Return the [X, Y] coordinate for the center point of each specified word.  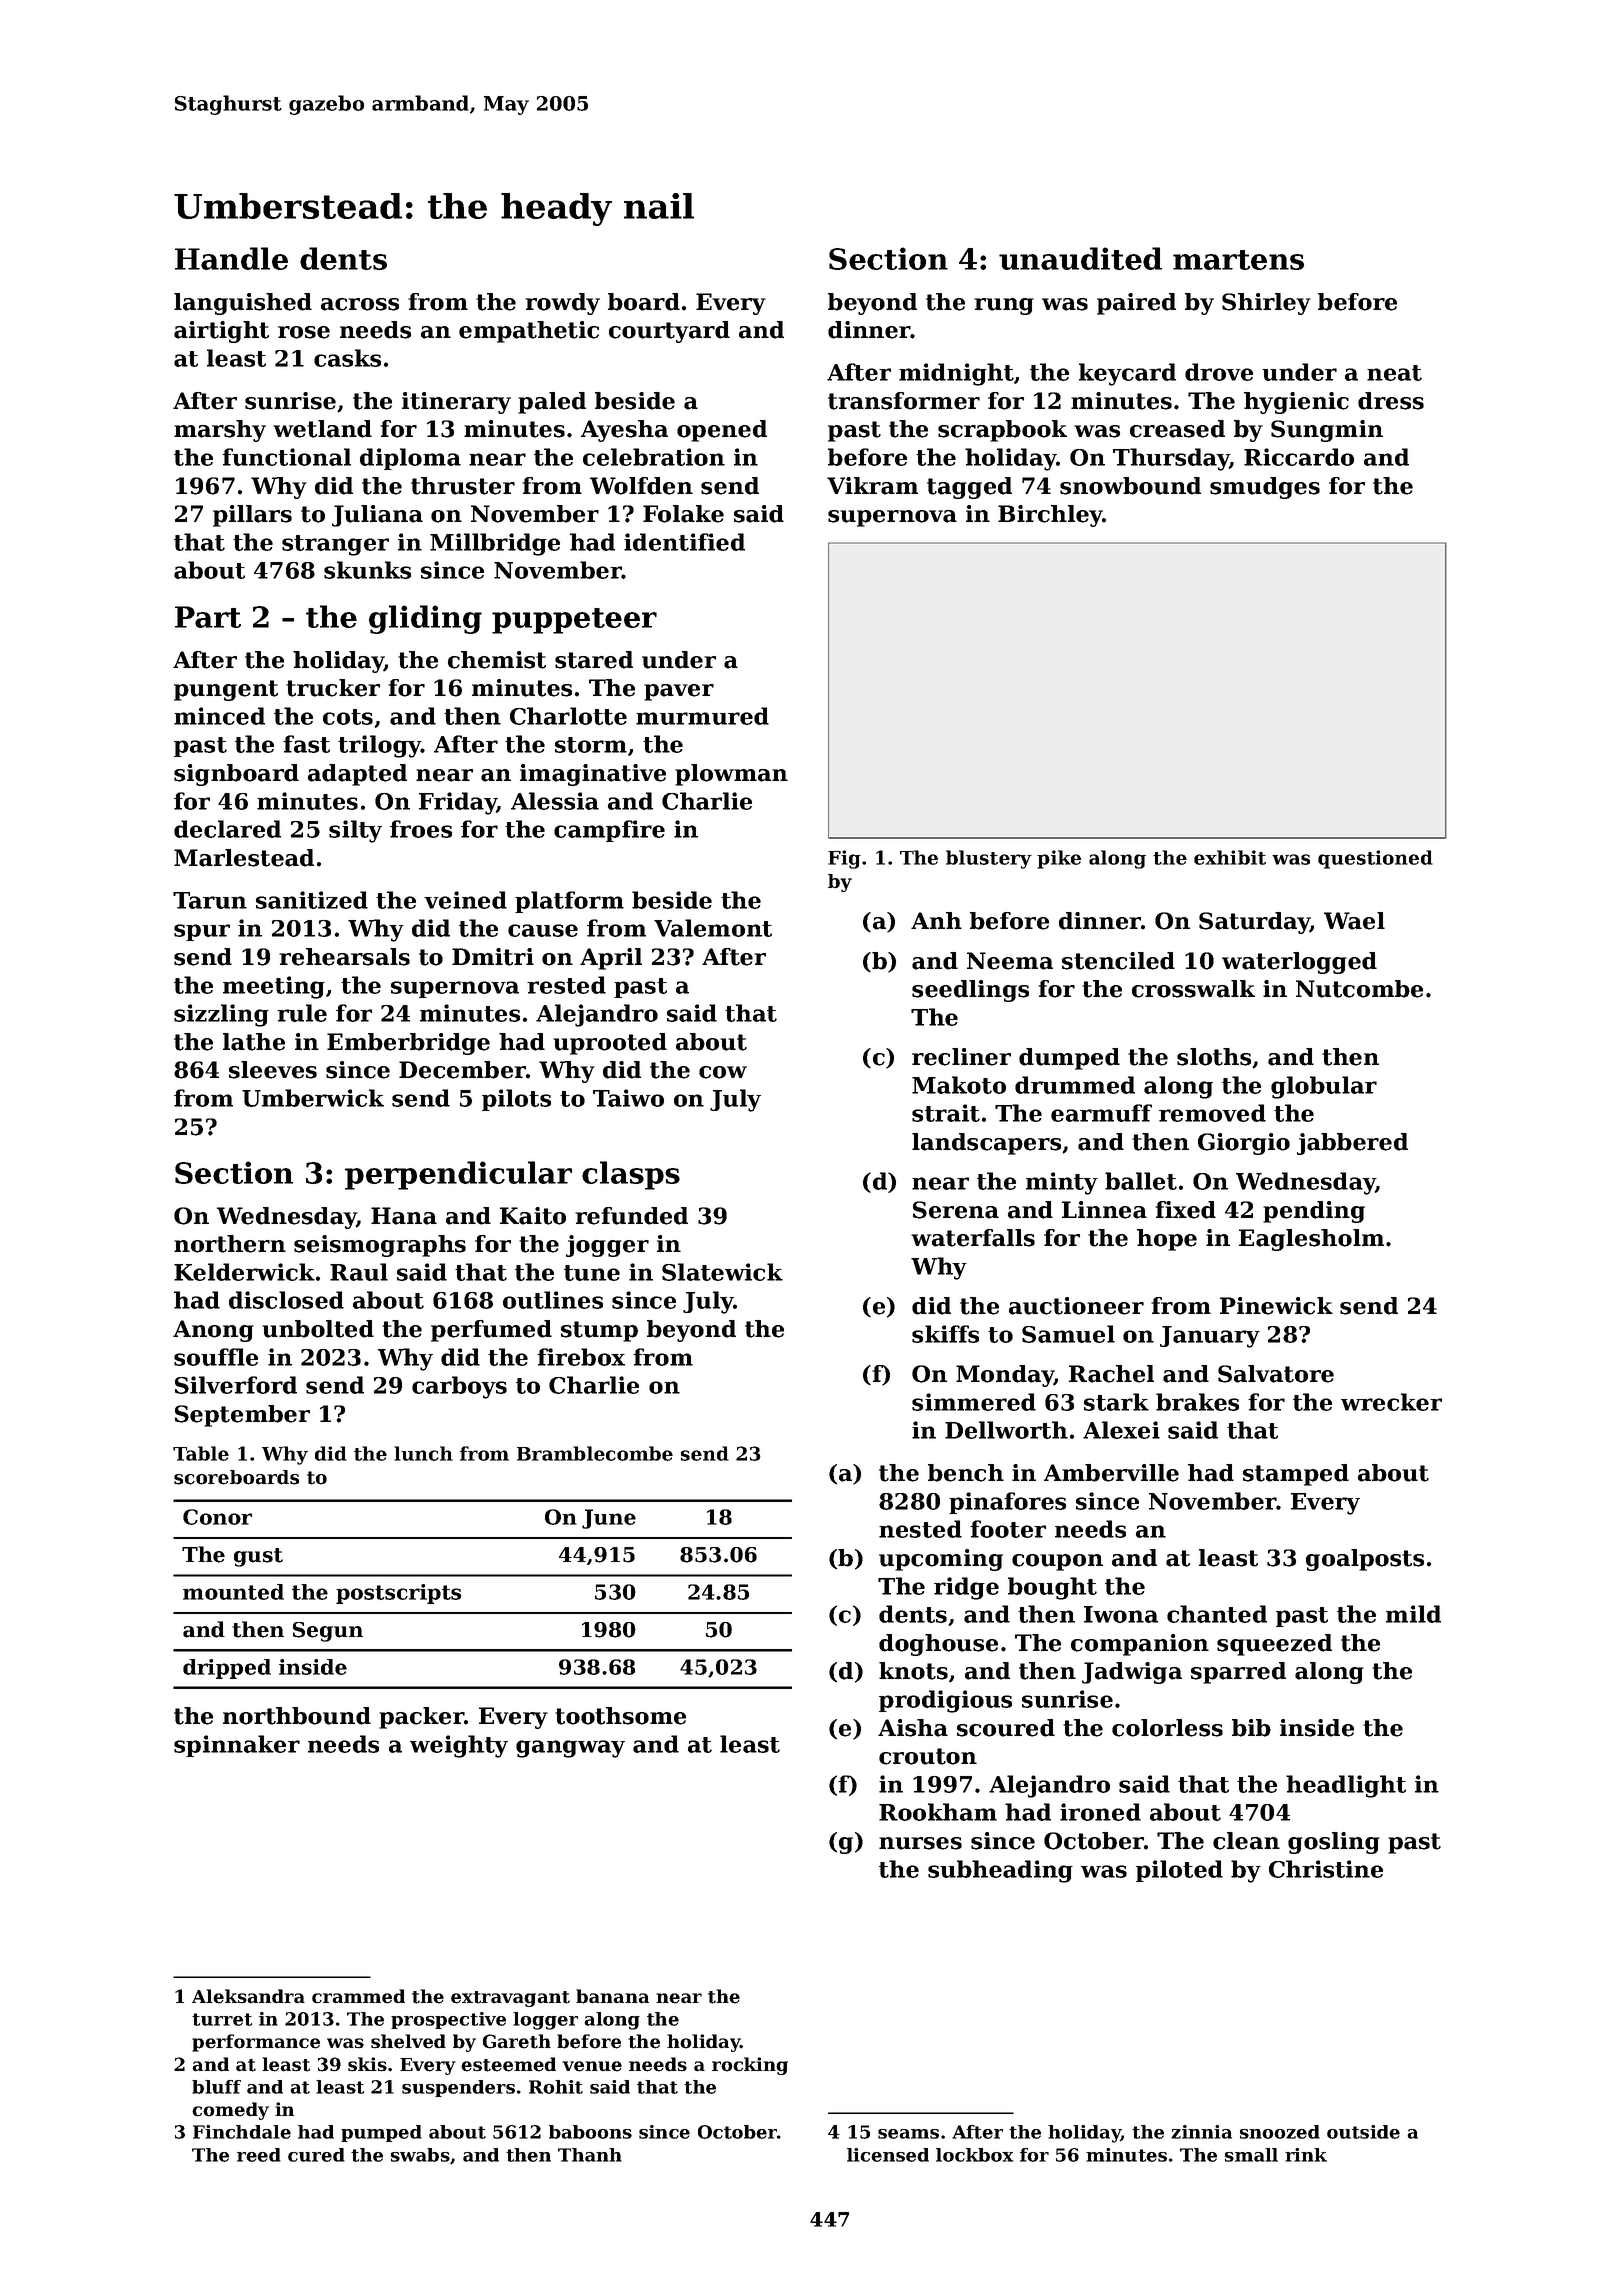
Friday [458, 803]
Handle [231, 258]
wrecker [1391, 1402]
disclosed [286, 1300]
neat [1394, 373]
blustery [989, 859]
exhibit [1230, 857]
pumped [381, 2133]
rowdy [562, 304]
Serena [956, 1210]
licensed [888, 2155]
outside [1363, 2132]
